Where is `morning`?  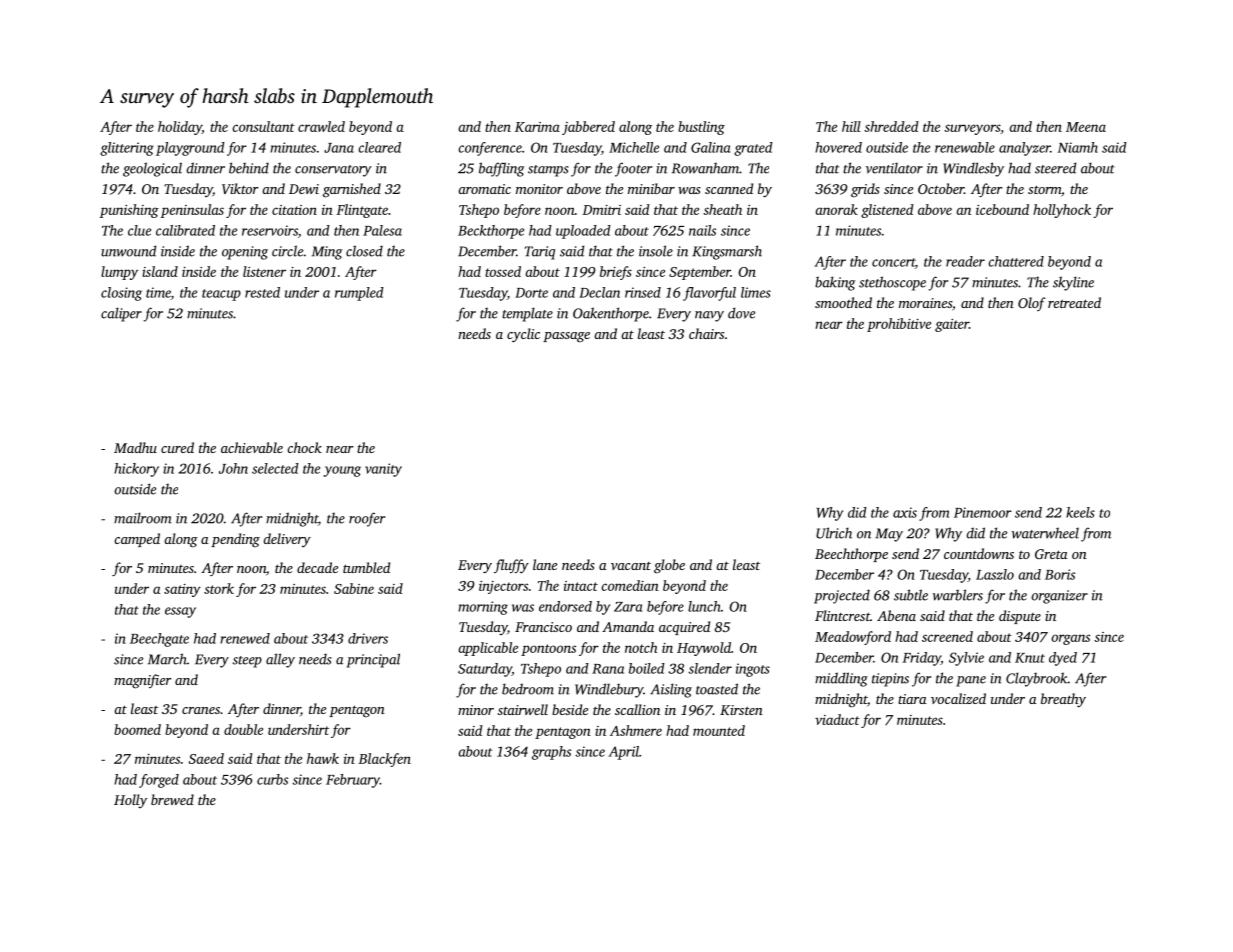 morning is located at coordinates (483, 608).
